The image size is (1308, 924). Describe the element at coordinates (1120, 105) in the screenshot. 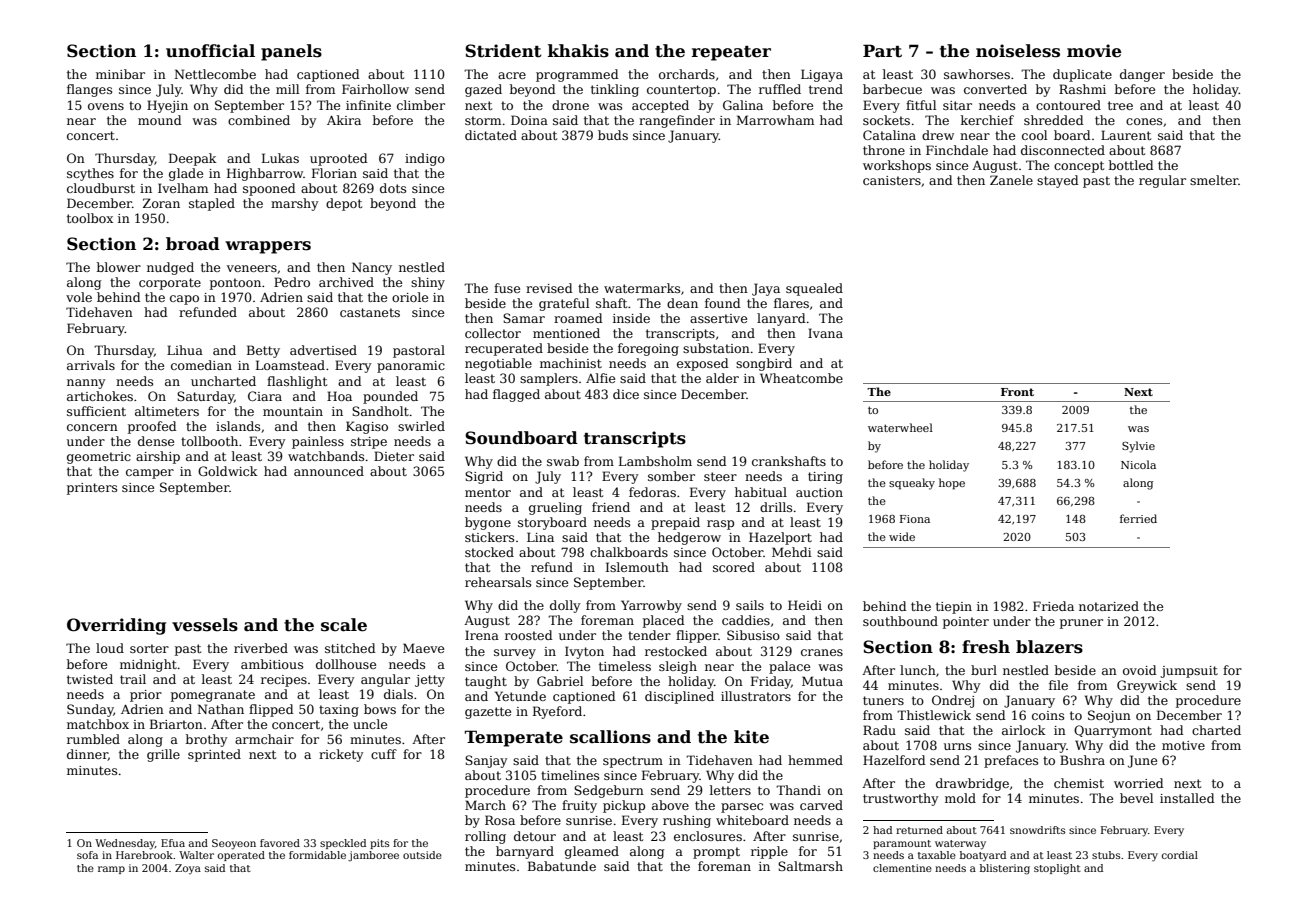

I see `tree` at that location.
